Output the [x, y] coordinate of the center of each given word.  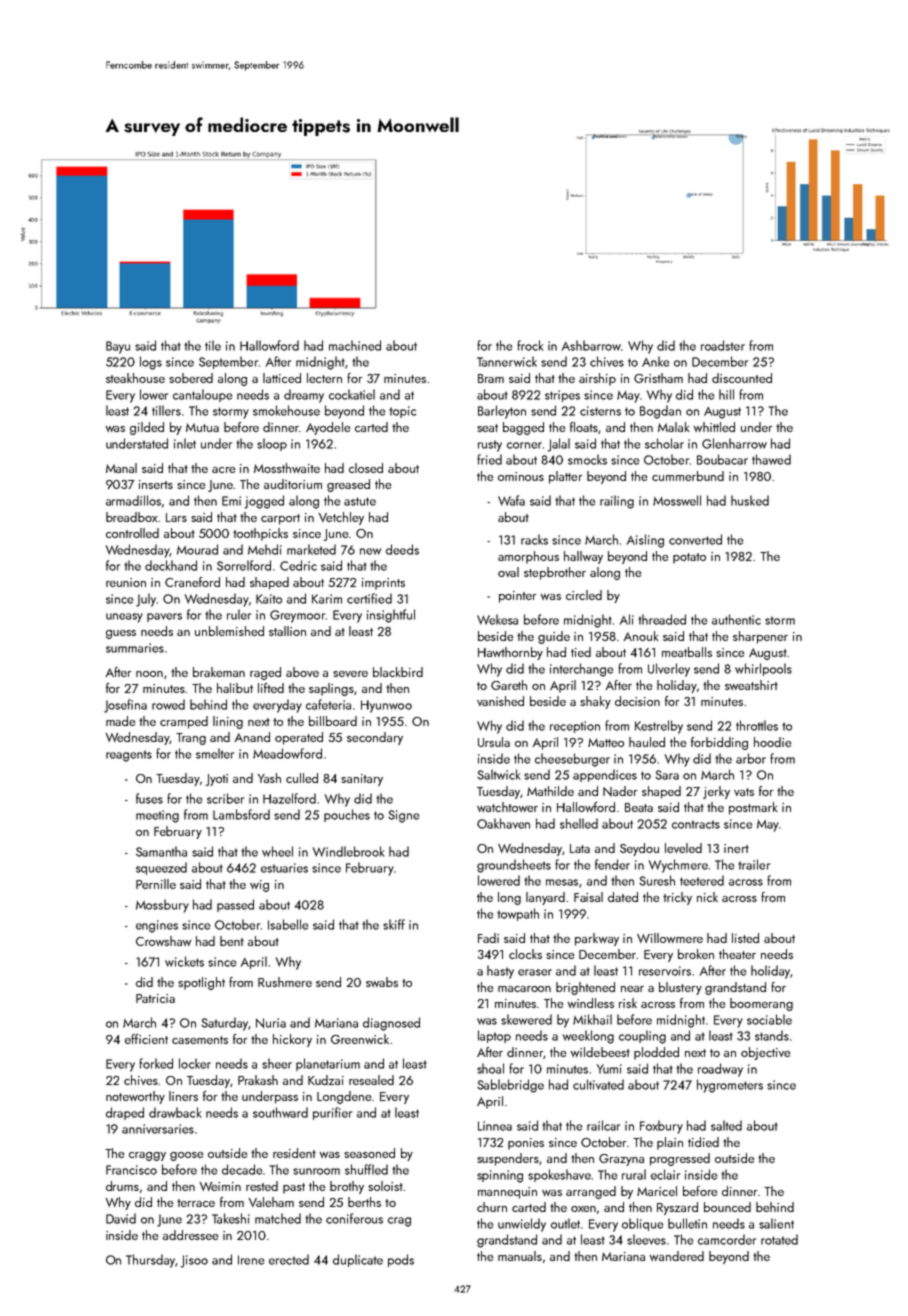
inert [736, 848]
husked [750, 500]
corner [524, 445]
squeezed [161, 868]
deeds [402, 549]
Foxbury [661, 1127]
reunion [126, 582]
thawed [771, 459]
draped [125, 1113]
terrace [196, 1203]
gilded [147, 428]
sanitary [362, 780]
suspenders [508, 1159]
